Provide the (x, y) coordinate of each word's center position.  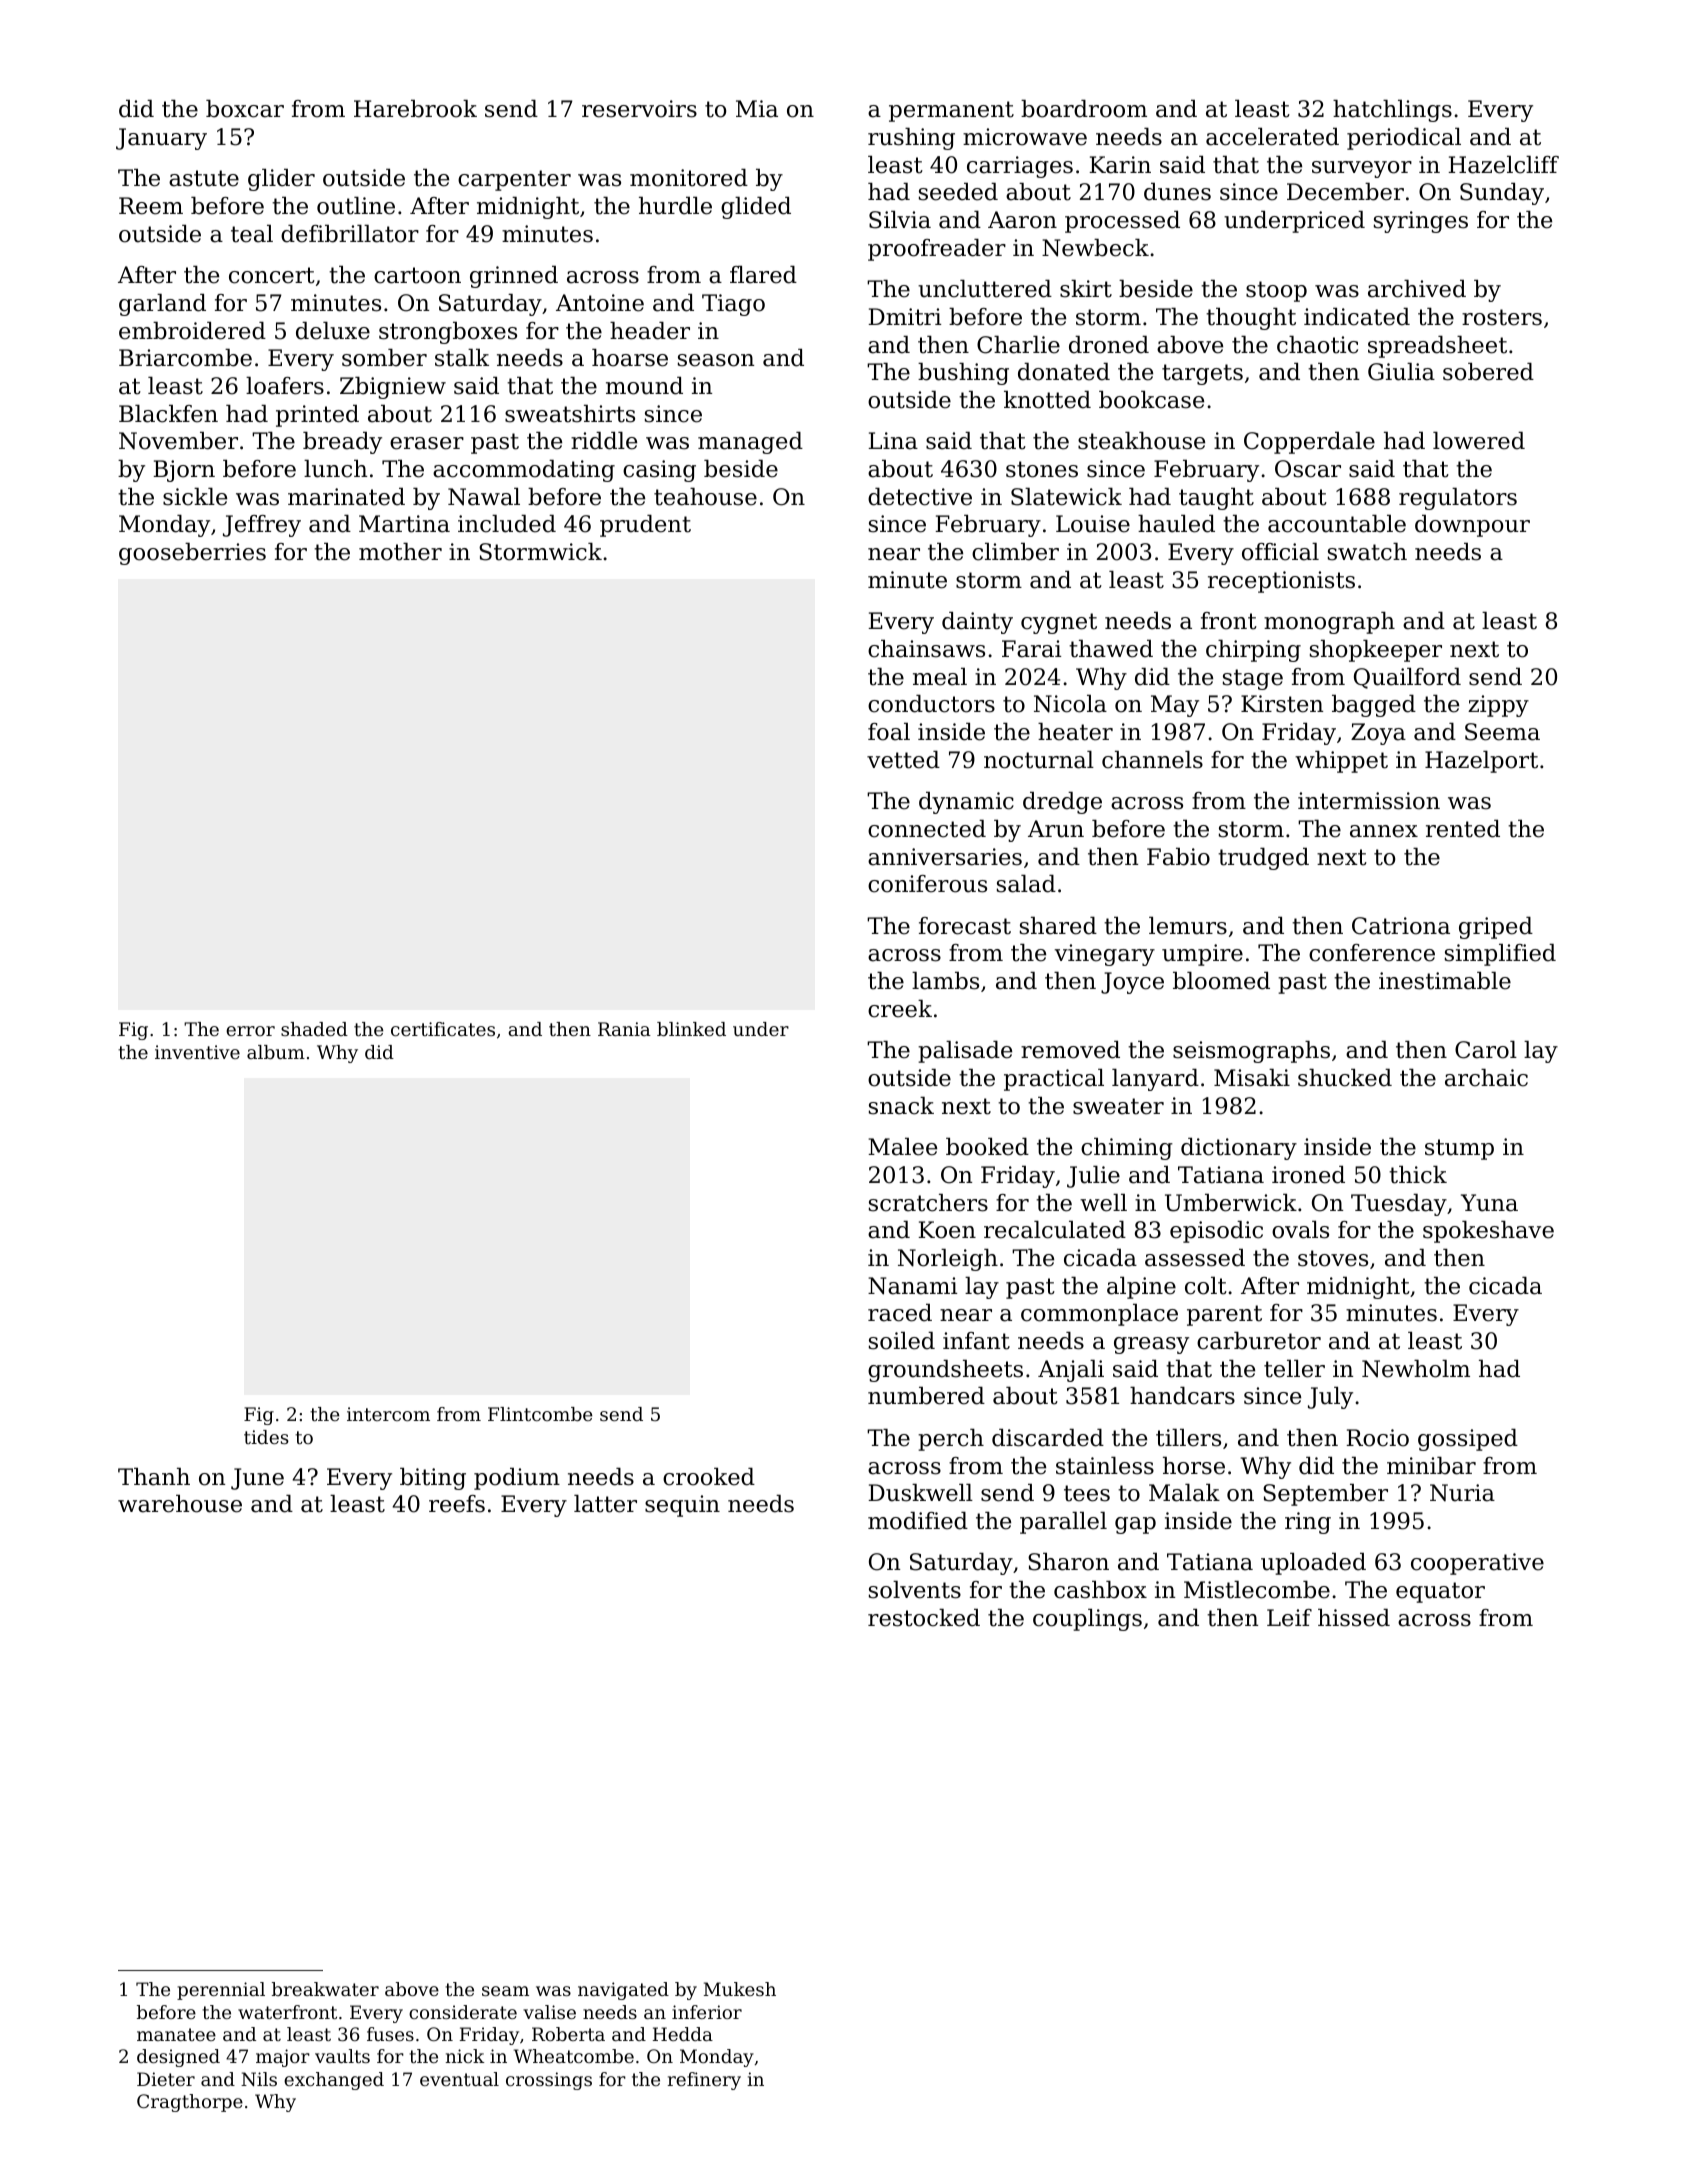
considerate (463, 2012)
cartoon (417, 275)
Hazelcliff (1503, 165)
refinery (704, 2081)
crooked (709, 1477)
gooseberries (192, 554)
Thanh (154, 1477)
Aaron (1022, 220)
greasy (1151, 1345)
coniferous (927, 884)
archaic (1486, 1078)
